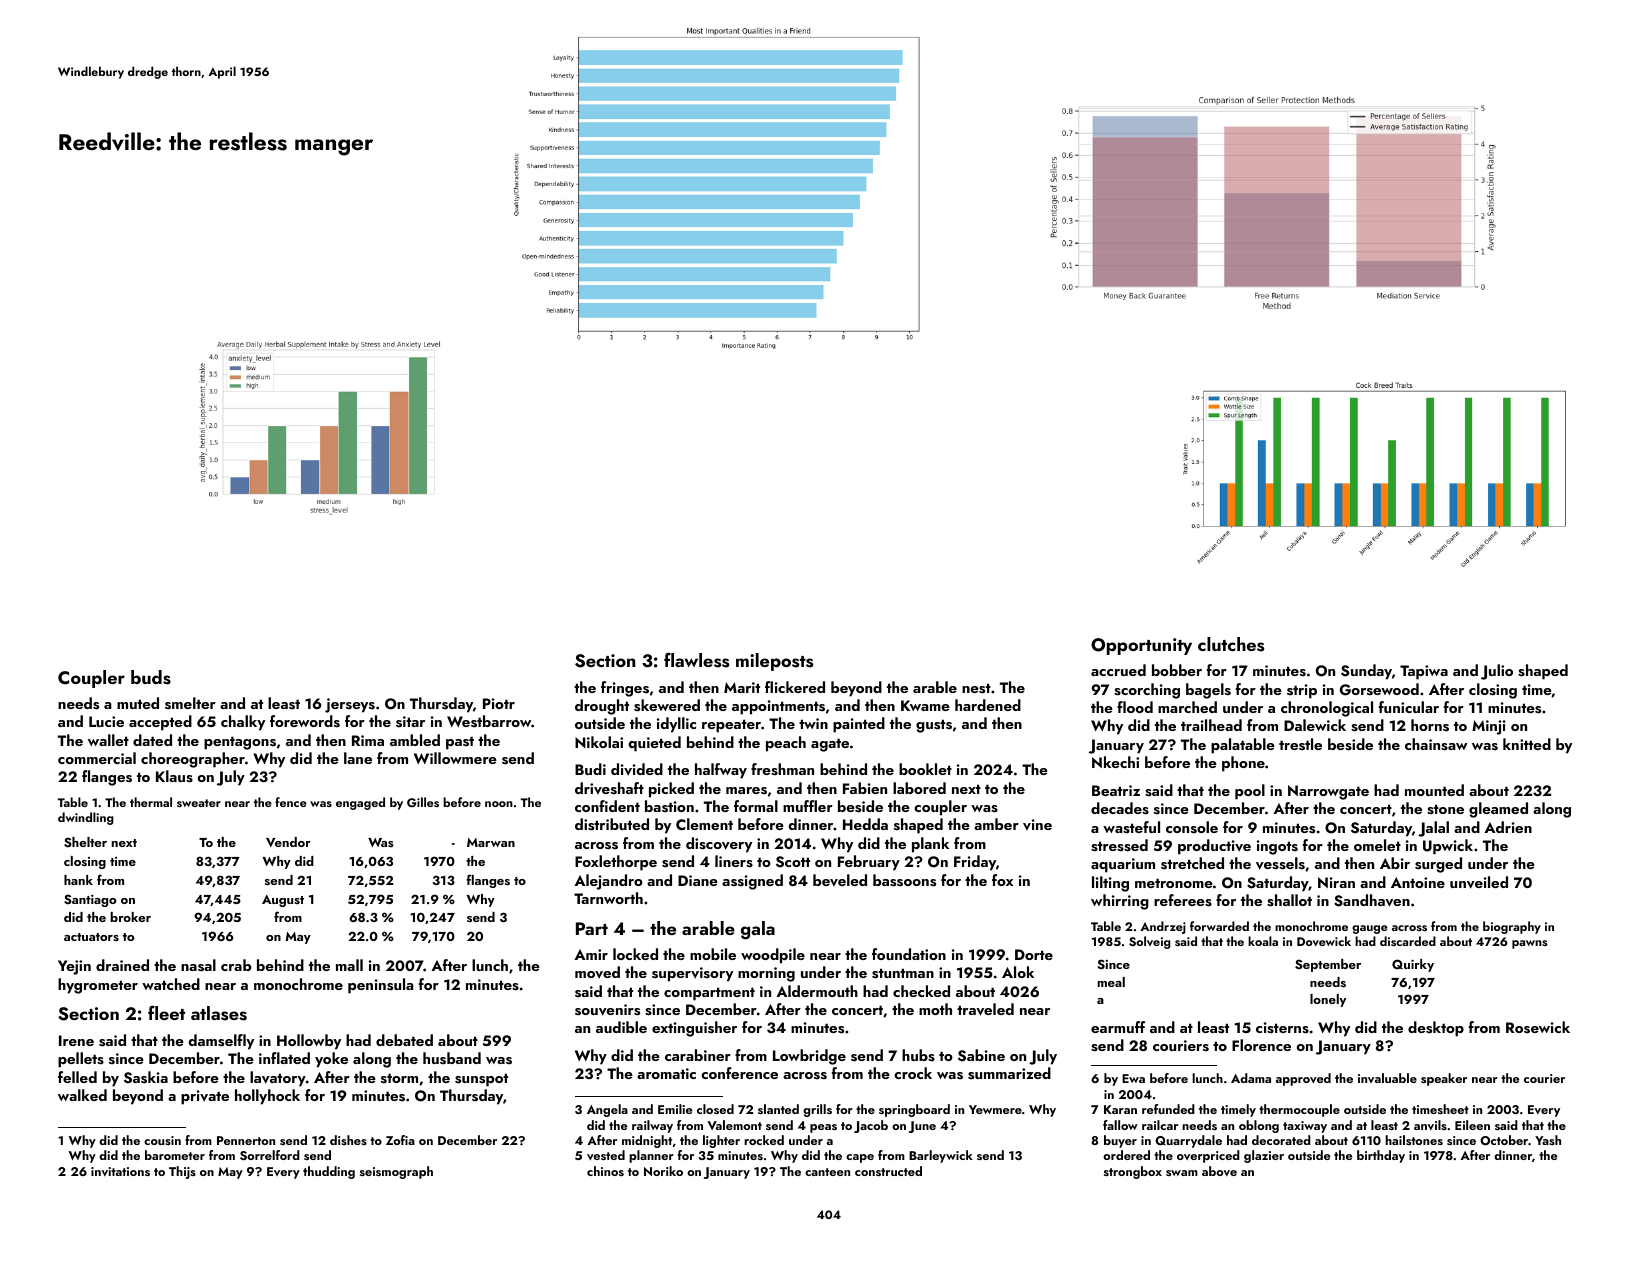 The image size is (1633, 1262). Describe the element at coordinates (696, 660) in the screenshot. I see `flawless` at that location.
